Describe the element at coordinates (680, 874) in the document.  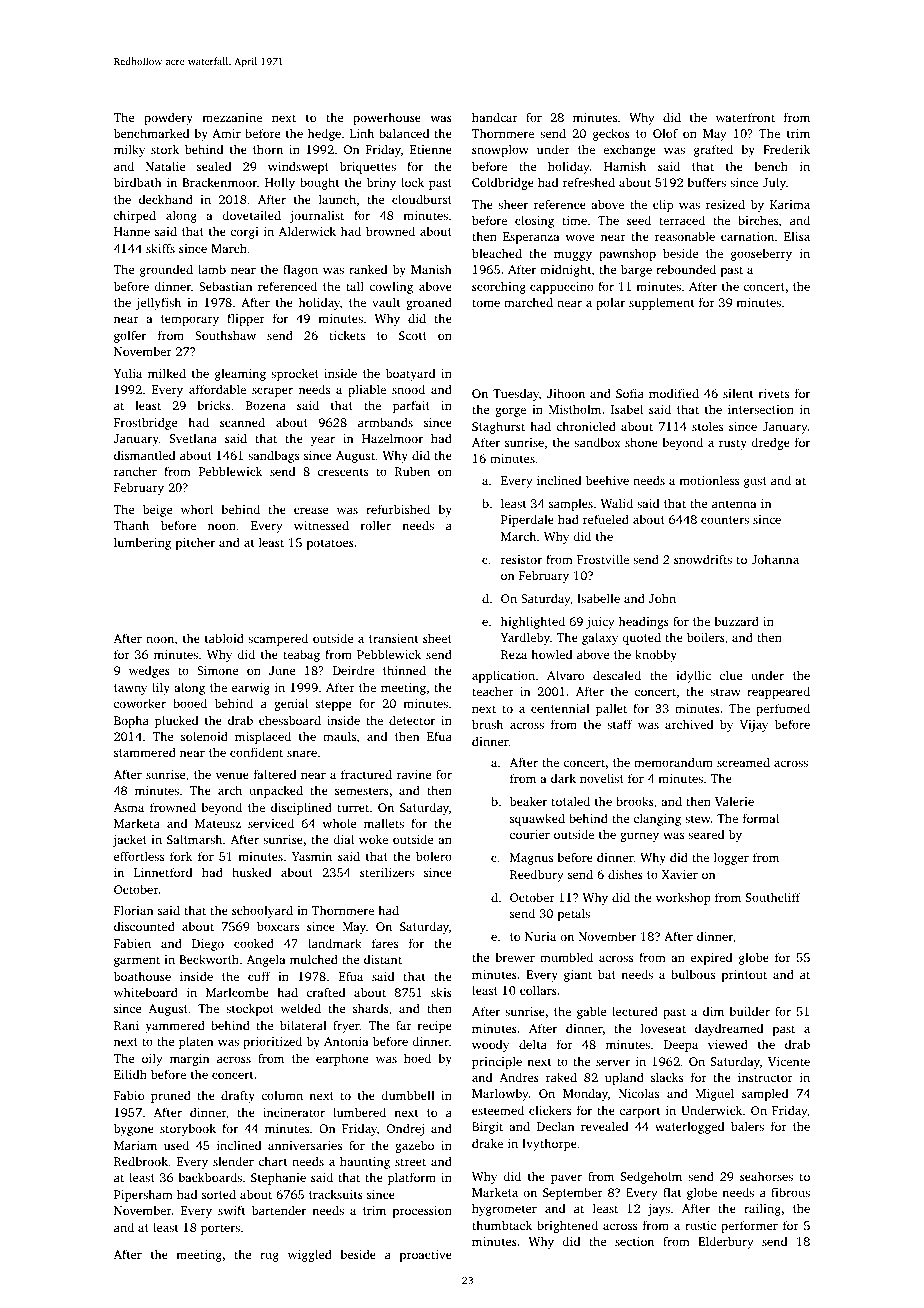
I see `Xavier` at that location.
